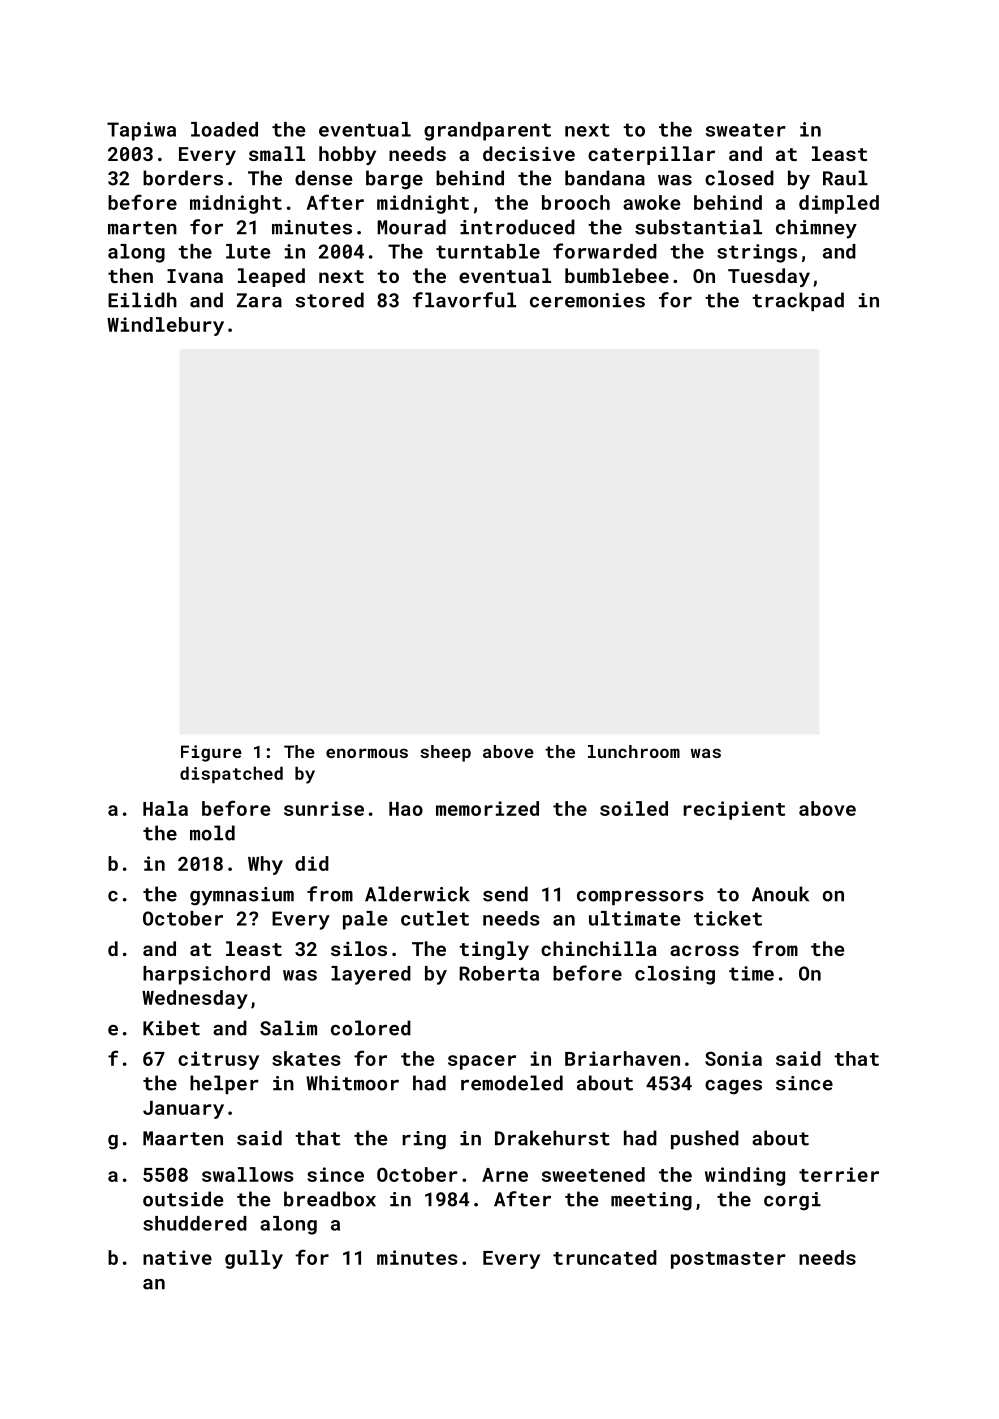 This screenshot has width=999, height=1419. Describe the element at coordinates (231, 775) in the screenshot. I see `dispatched` at that location.
